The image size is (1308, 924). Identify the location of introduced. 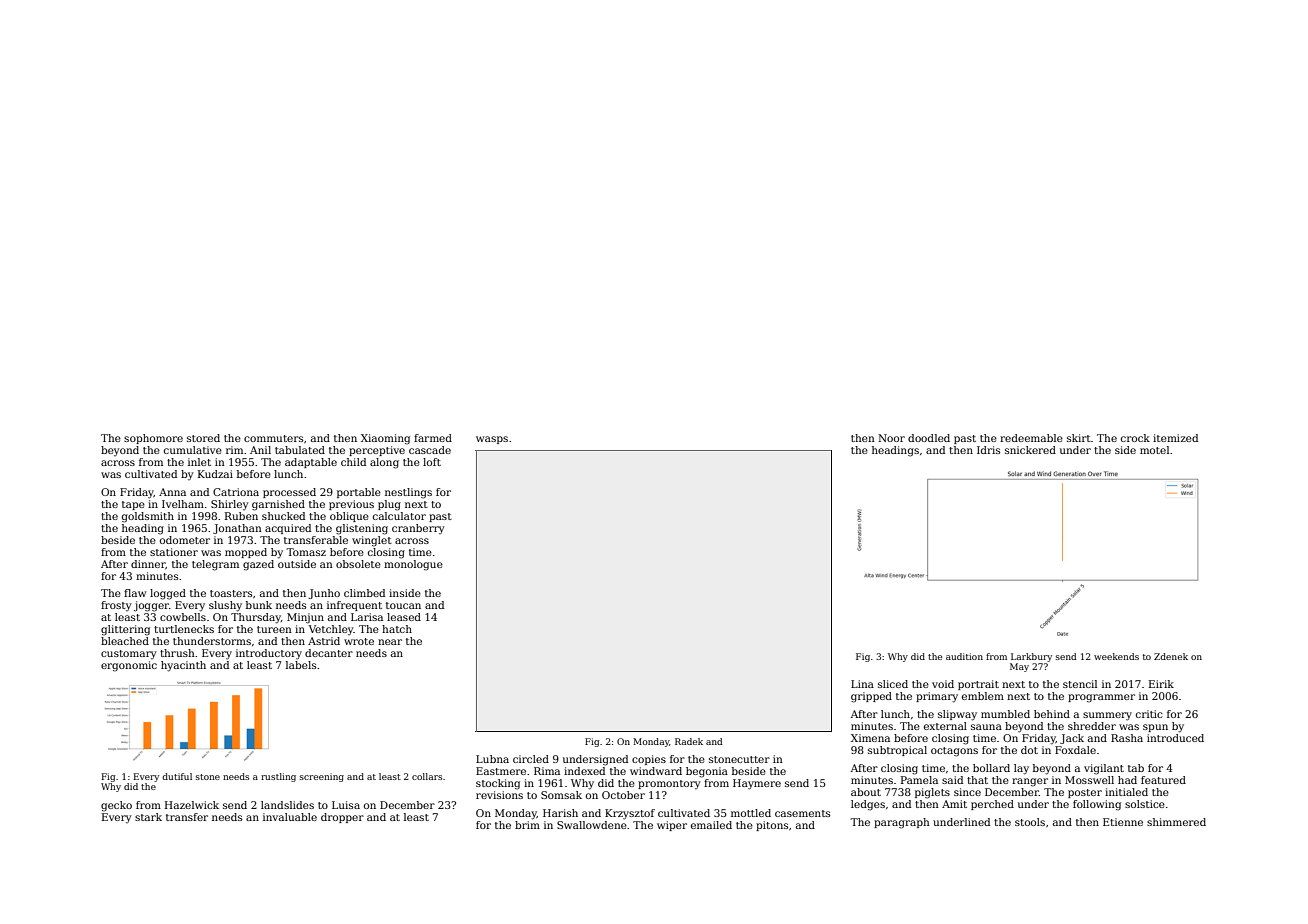
(1175, 738).
